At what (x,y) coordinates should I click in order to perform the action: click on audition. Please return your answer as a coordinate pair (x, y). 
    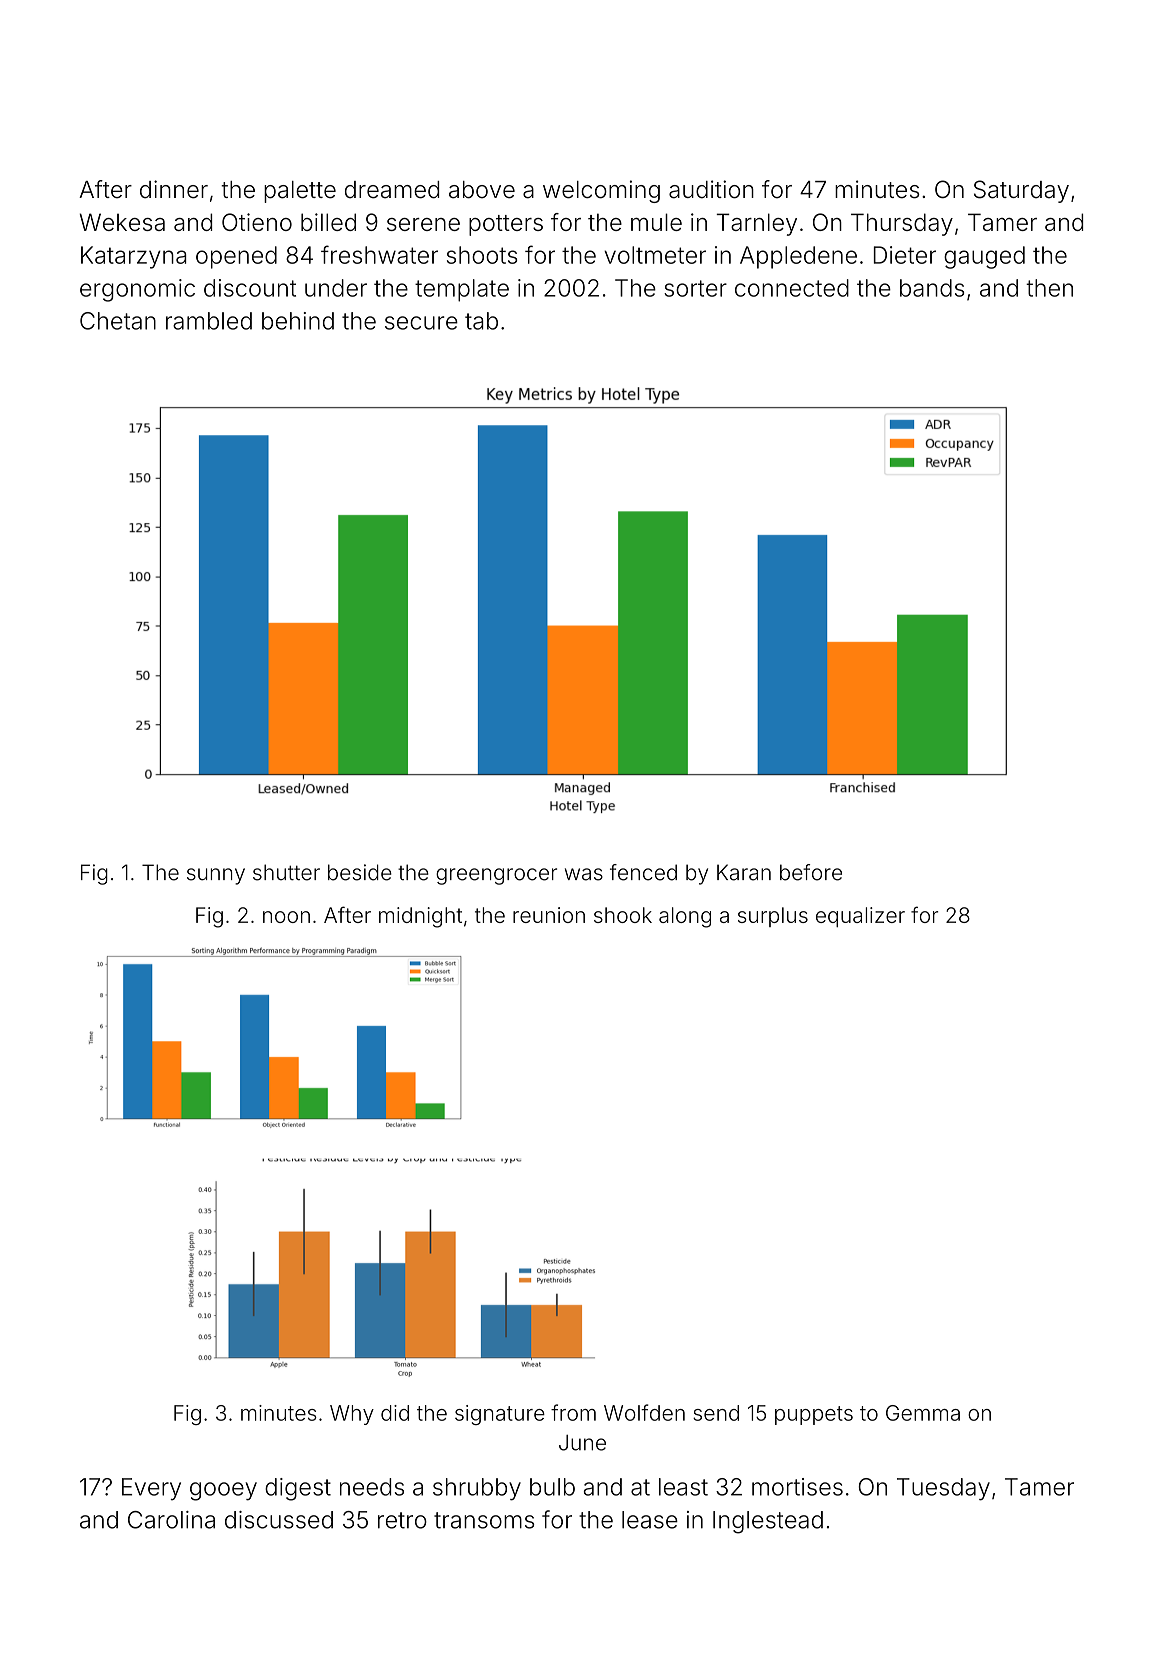
    Looking at the image, I should click on (711, 189).
